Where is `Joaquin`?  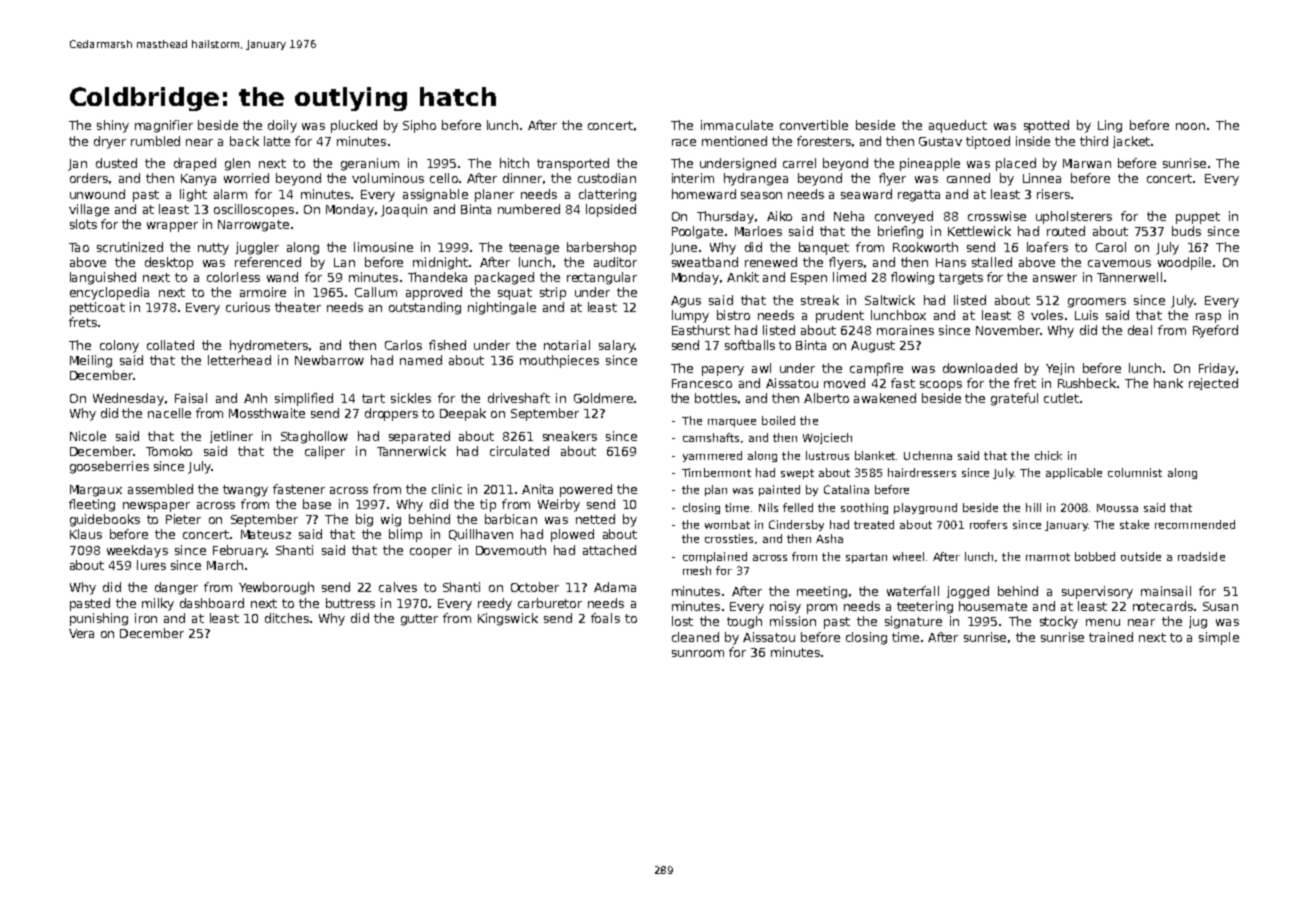
Joaquin is located at coordinates (404, 210).
